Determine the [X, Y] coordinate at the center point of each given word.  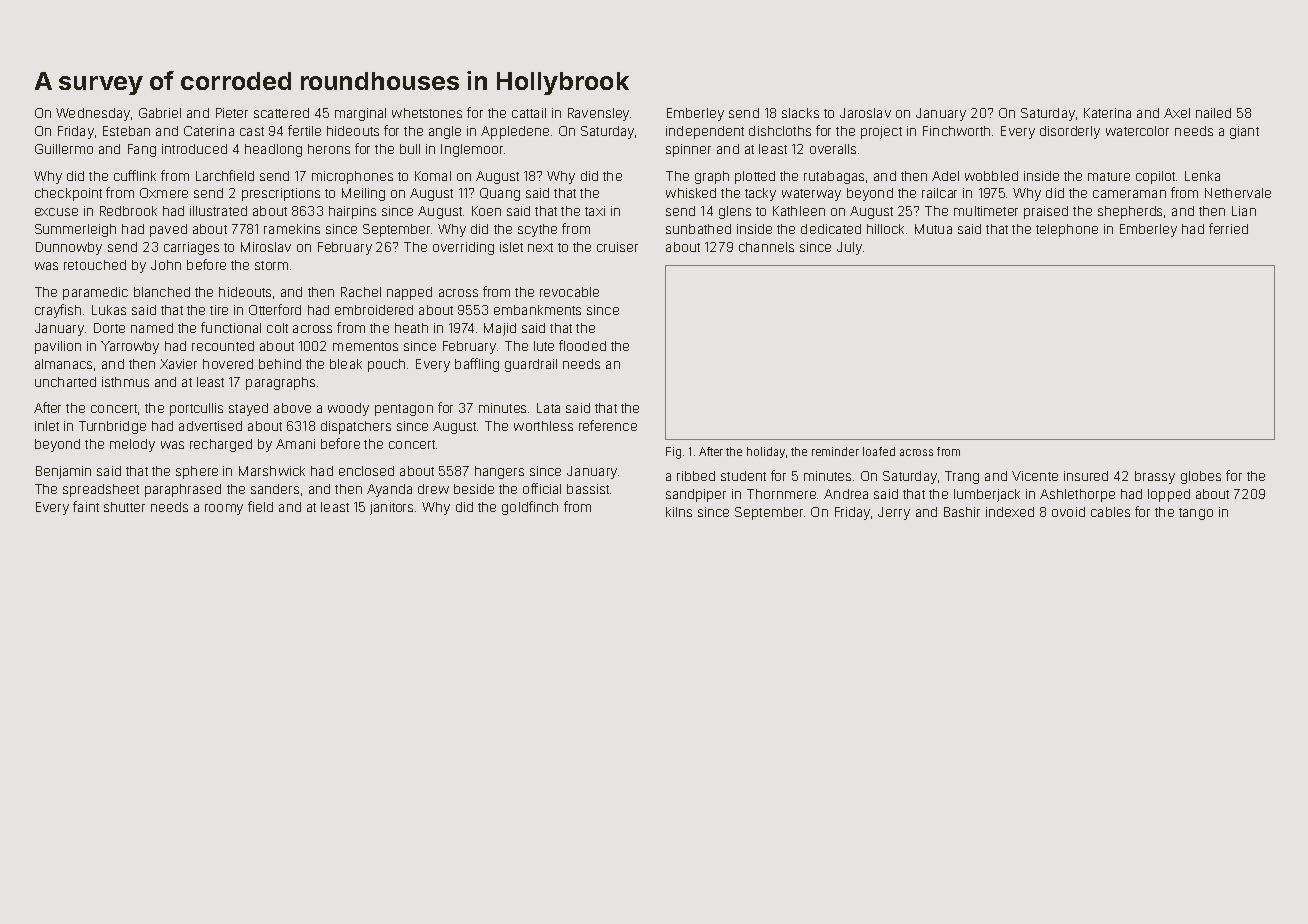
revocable [569, 292]
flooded [582, 345]
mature [1109, 176]
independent [705, 132]
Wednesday [93, 114]
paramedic [95, 293]
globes [1201, 477]
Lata [548, 408]
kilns [679, 512]
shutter [124, 507]
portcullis [196, 409]
